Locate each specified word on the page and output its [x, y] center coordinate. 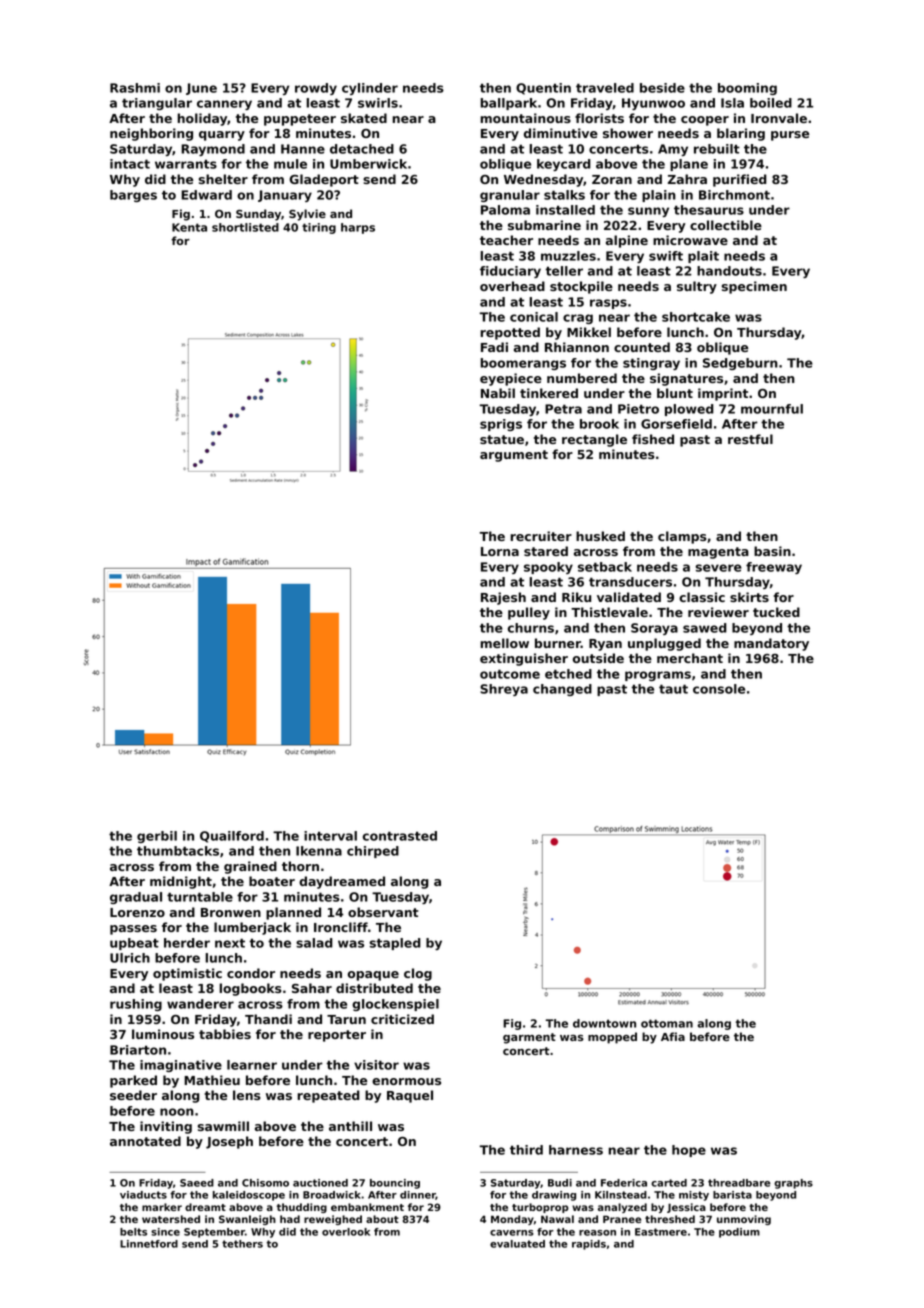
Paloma [505, 210]
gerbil [157, 837]
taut [673, 689]
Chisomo [265, 1183]
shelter [223, 179]
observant [383, 912]
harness [576, 1150]
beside [662, 88]
